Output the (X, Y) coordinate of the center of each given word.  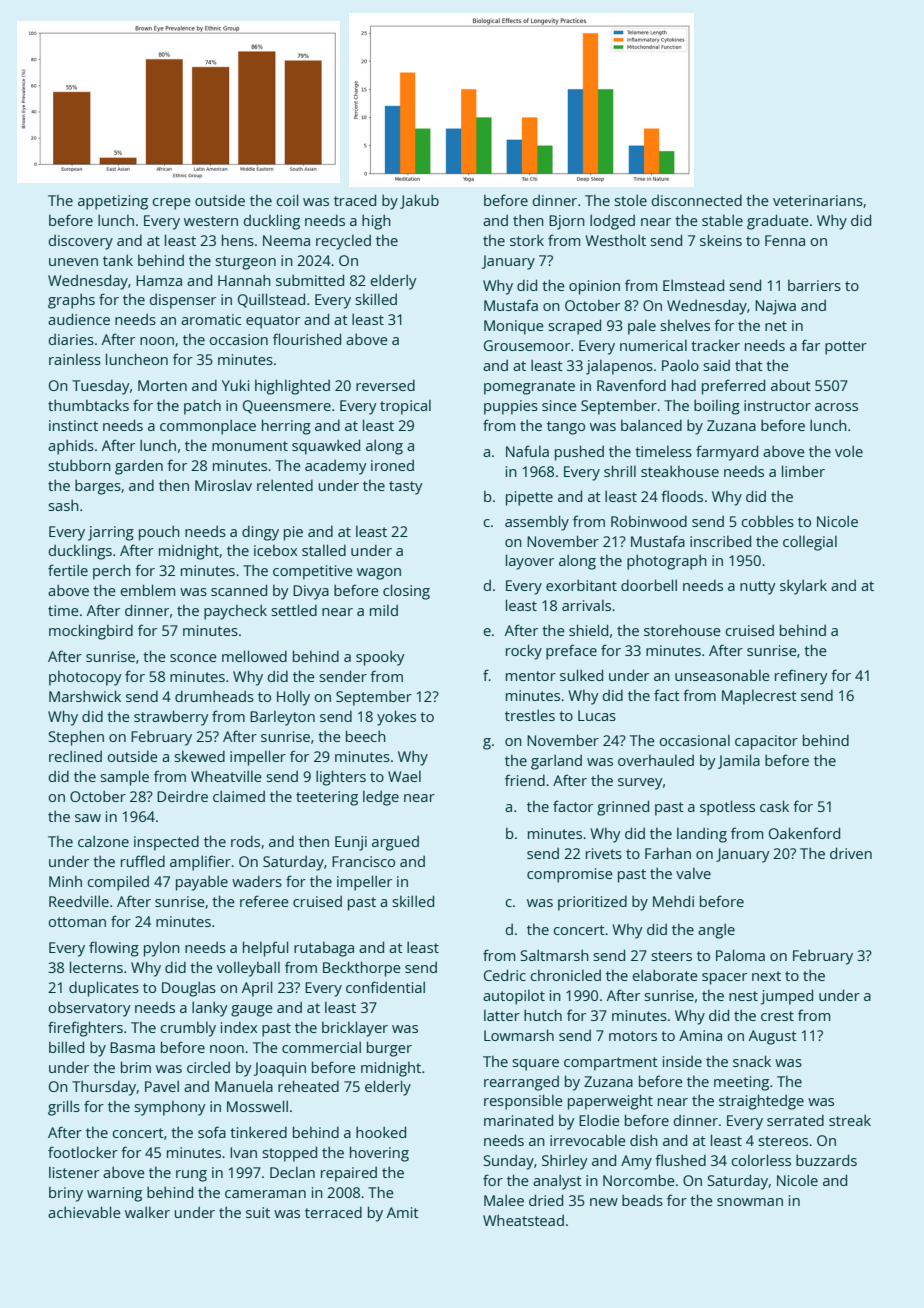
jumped (787, 997)
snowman (750, 1202)
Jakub (419, 201)
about (791, 385)
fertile (68, 570)
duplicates (104, 989)
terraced (333, 1212)
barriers (814, 285)
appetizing (113, 202)
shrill (620, 471)
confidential (385, 987)
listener (74, 1172)
